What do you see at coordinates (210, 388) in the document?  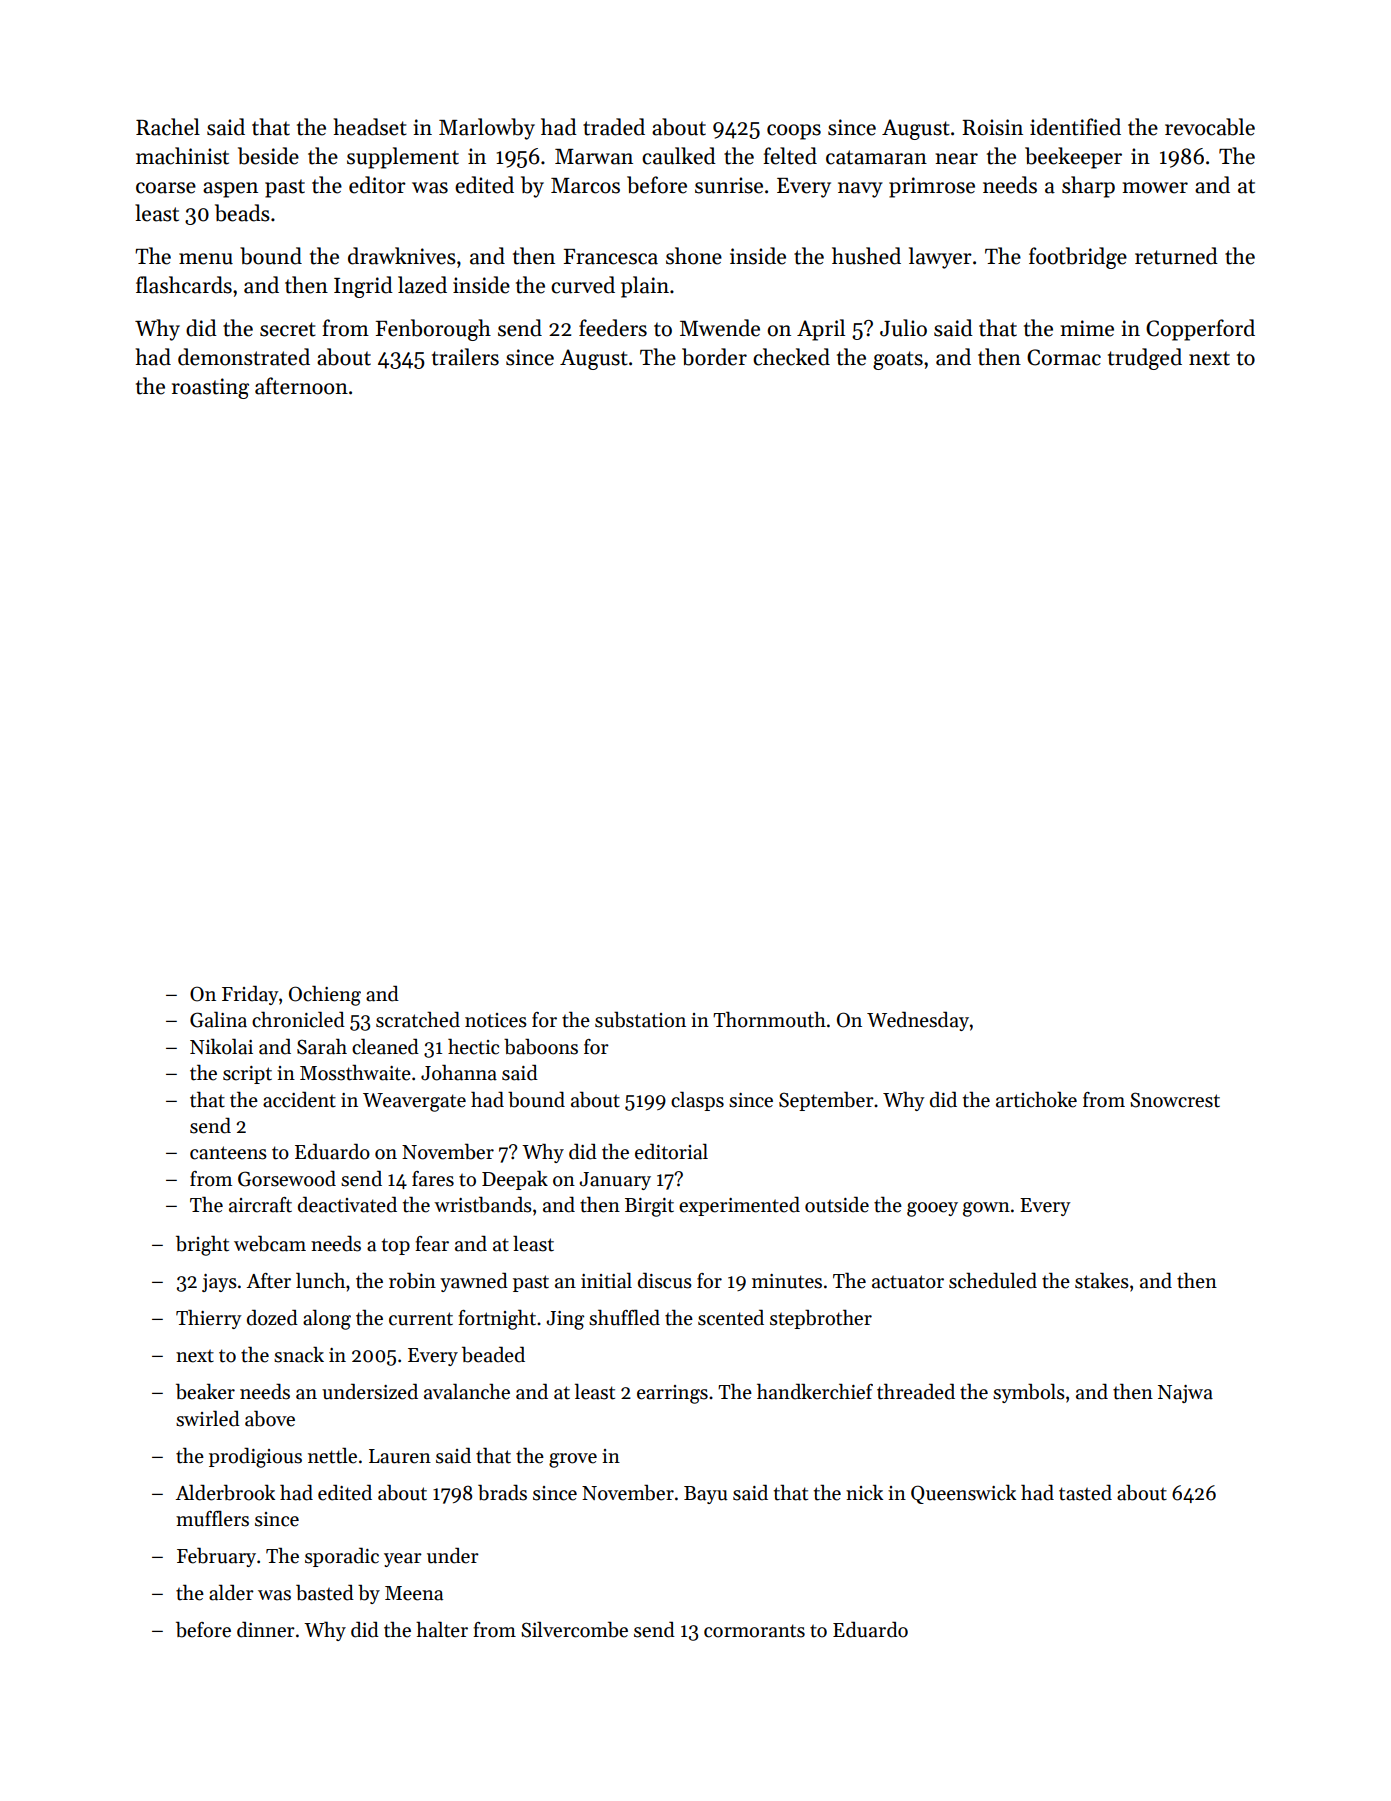 I see `roasting` at bounding box center [210, 388].
